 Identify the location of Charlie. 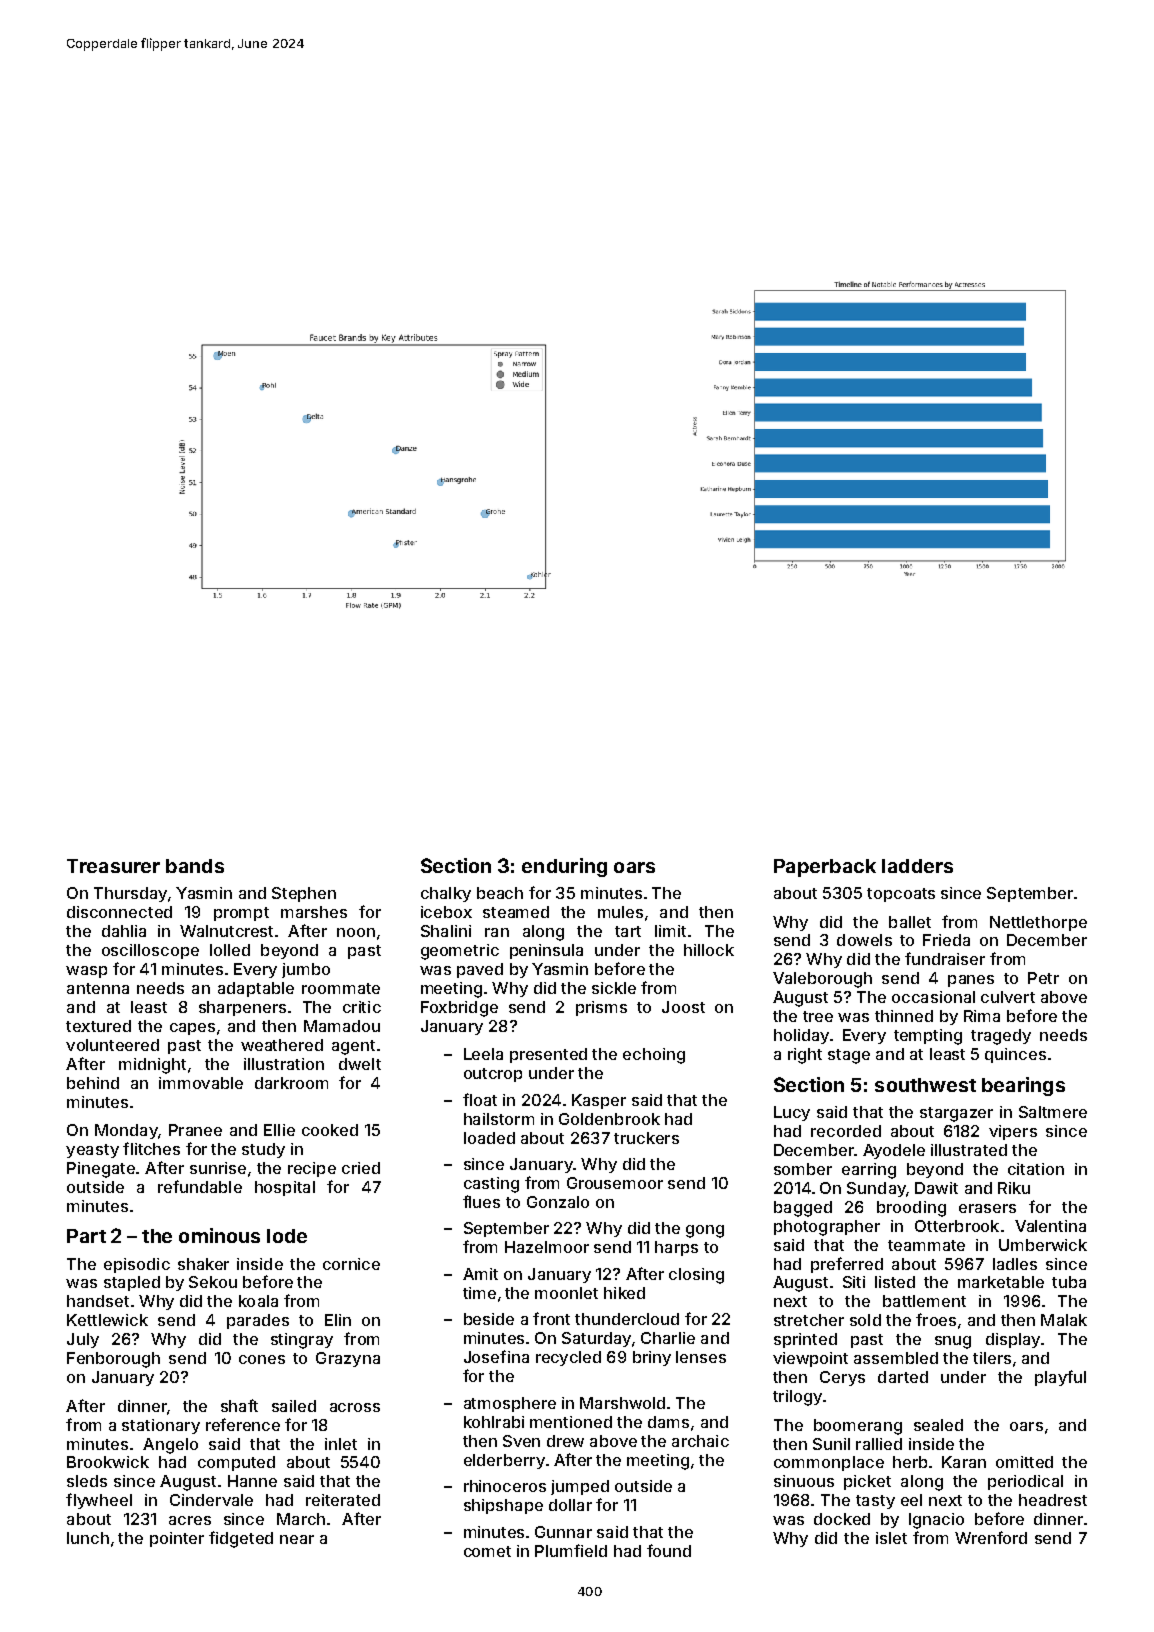
(668, 1338).
